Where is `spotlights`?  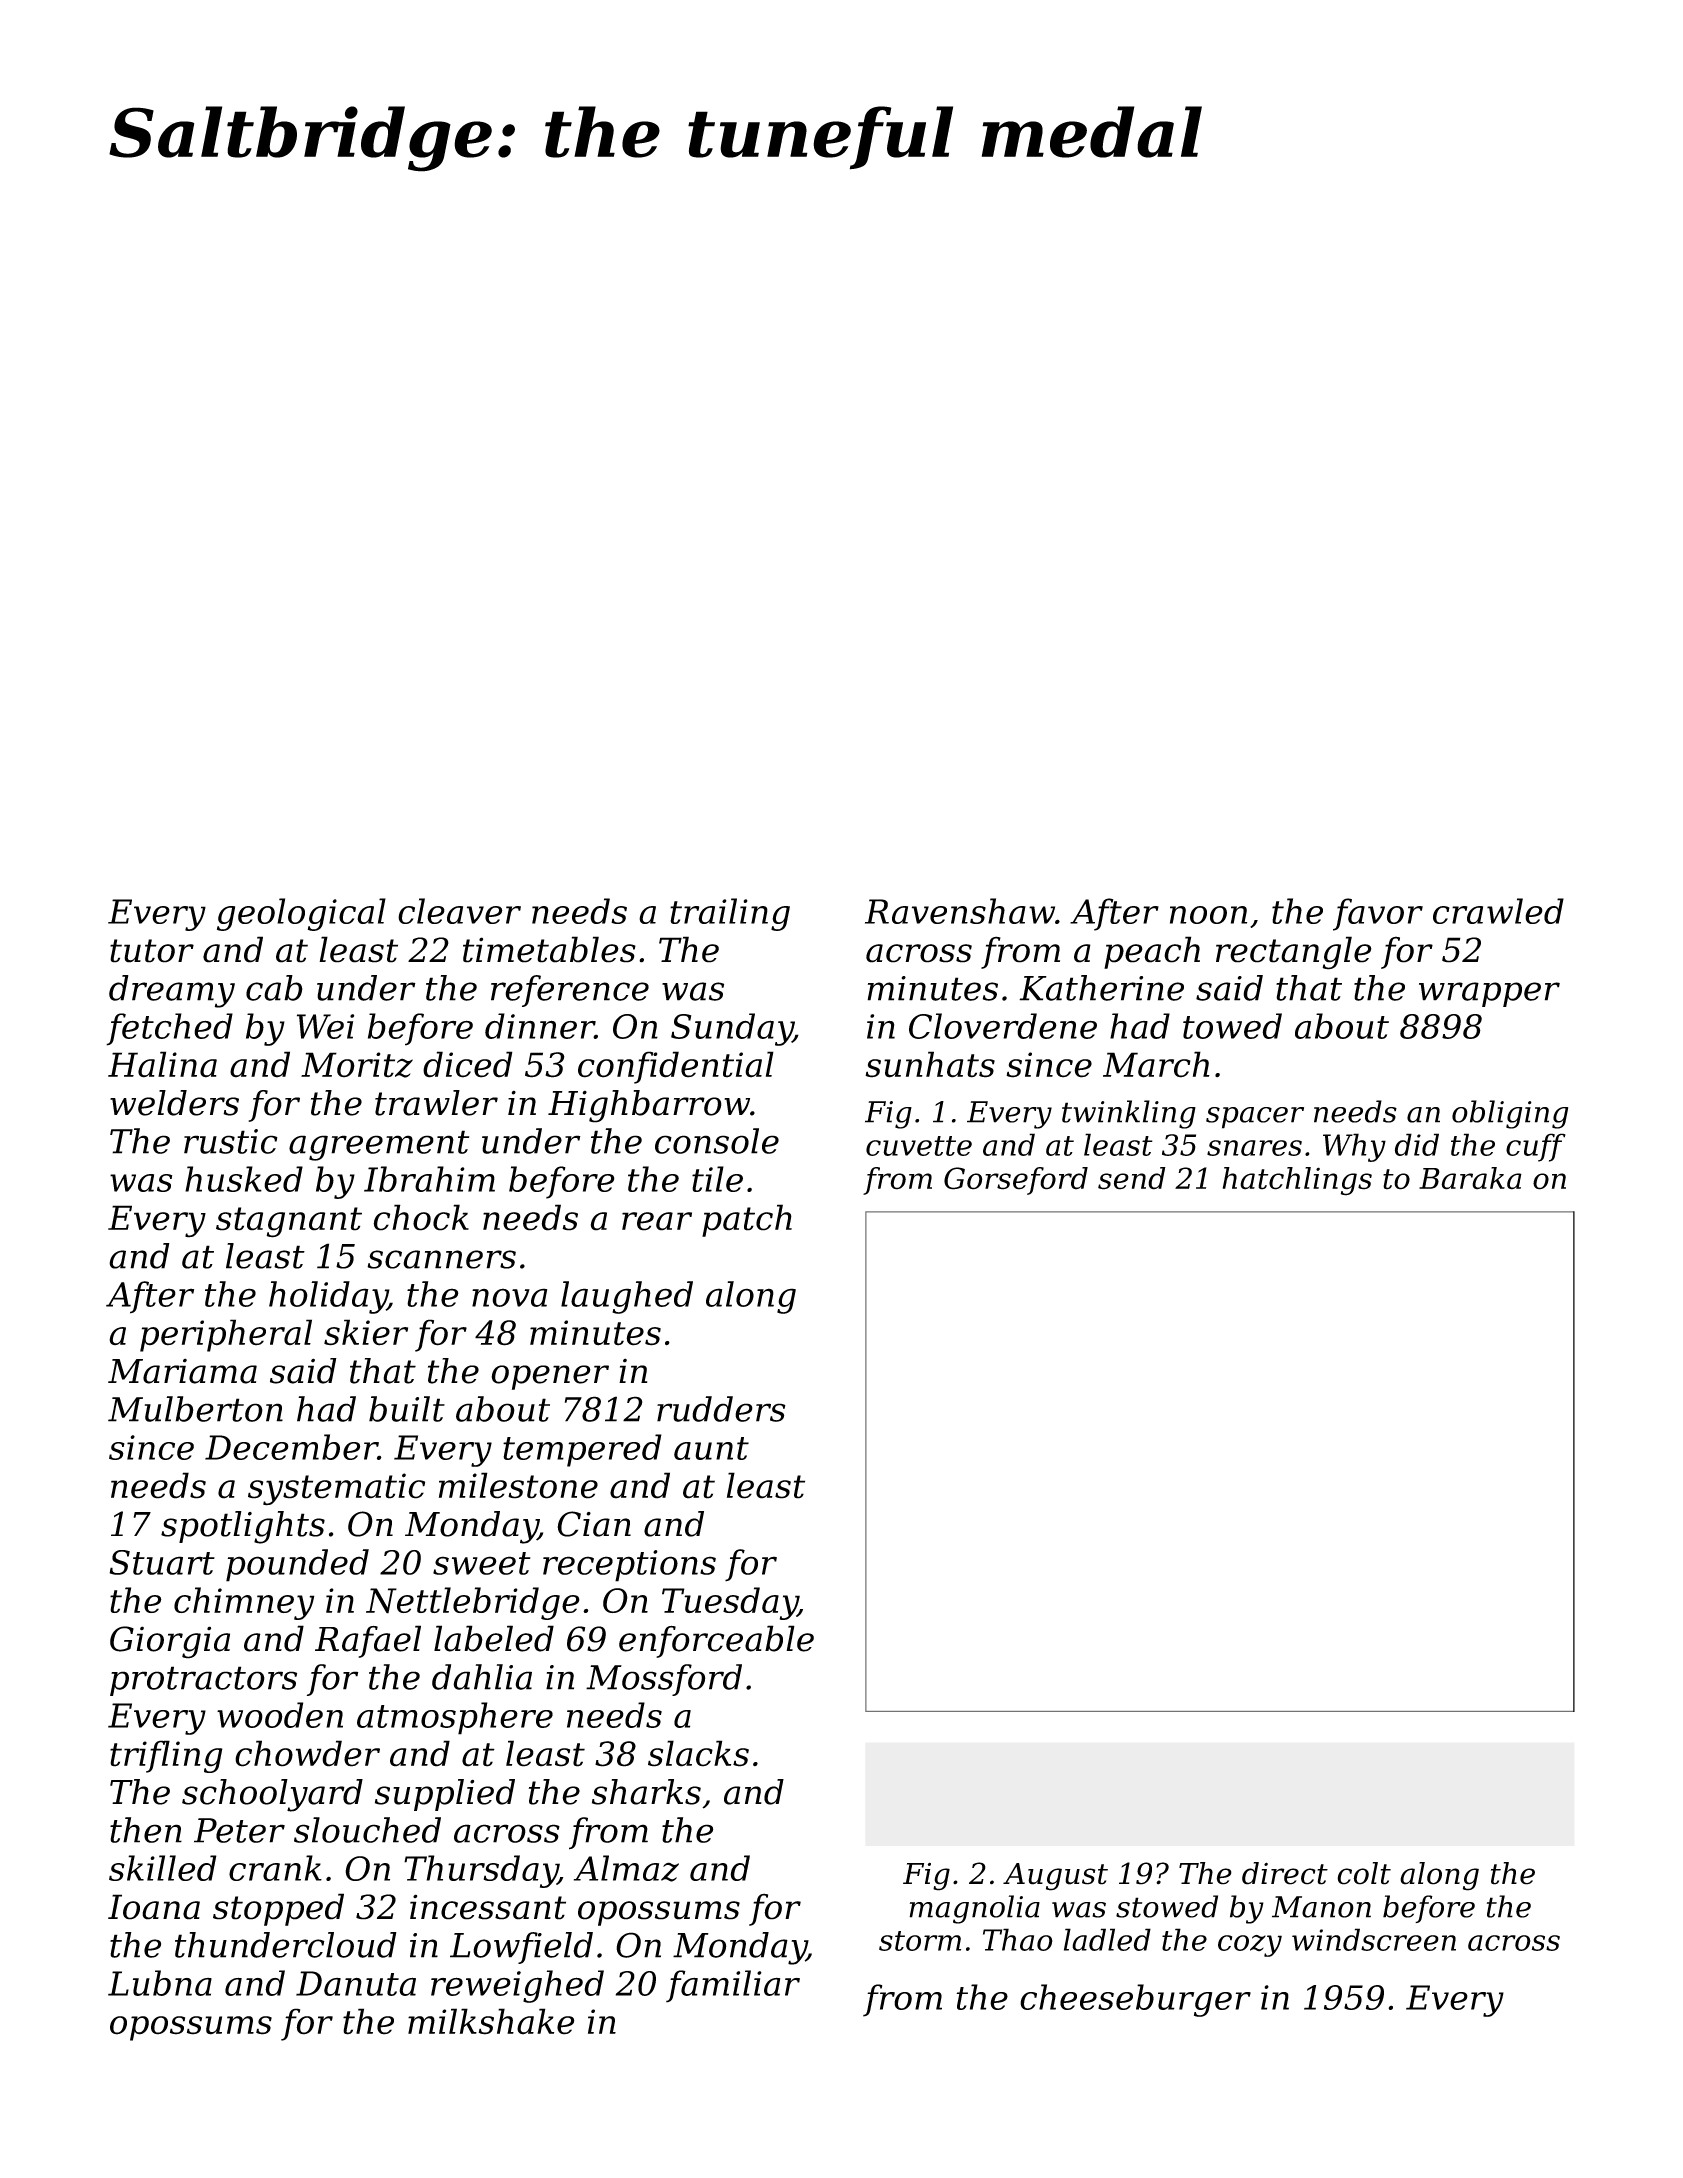 spotlights is located at coordinates (243, 1527).
